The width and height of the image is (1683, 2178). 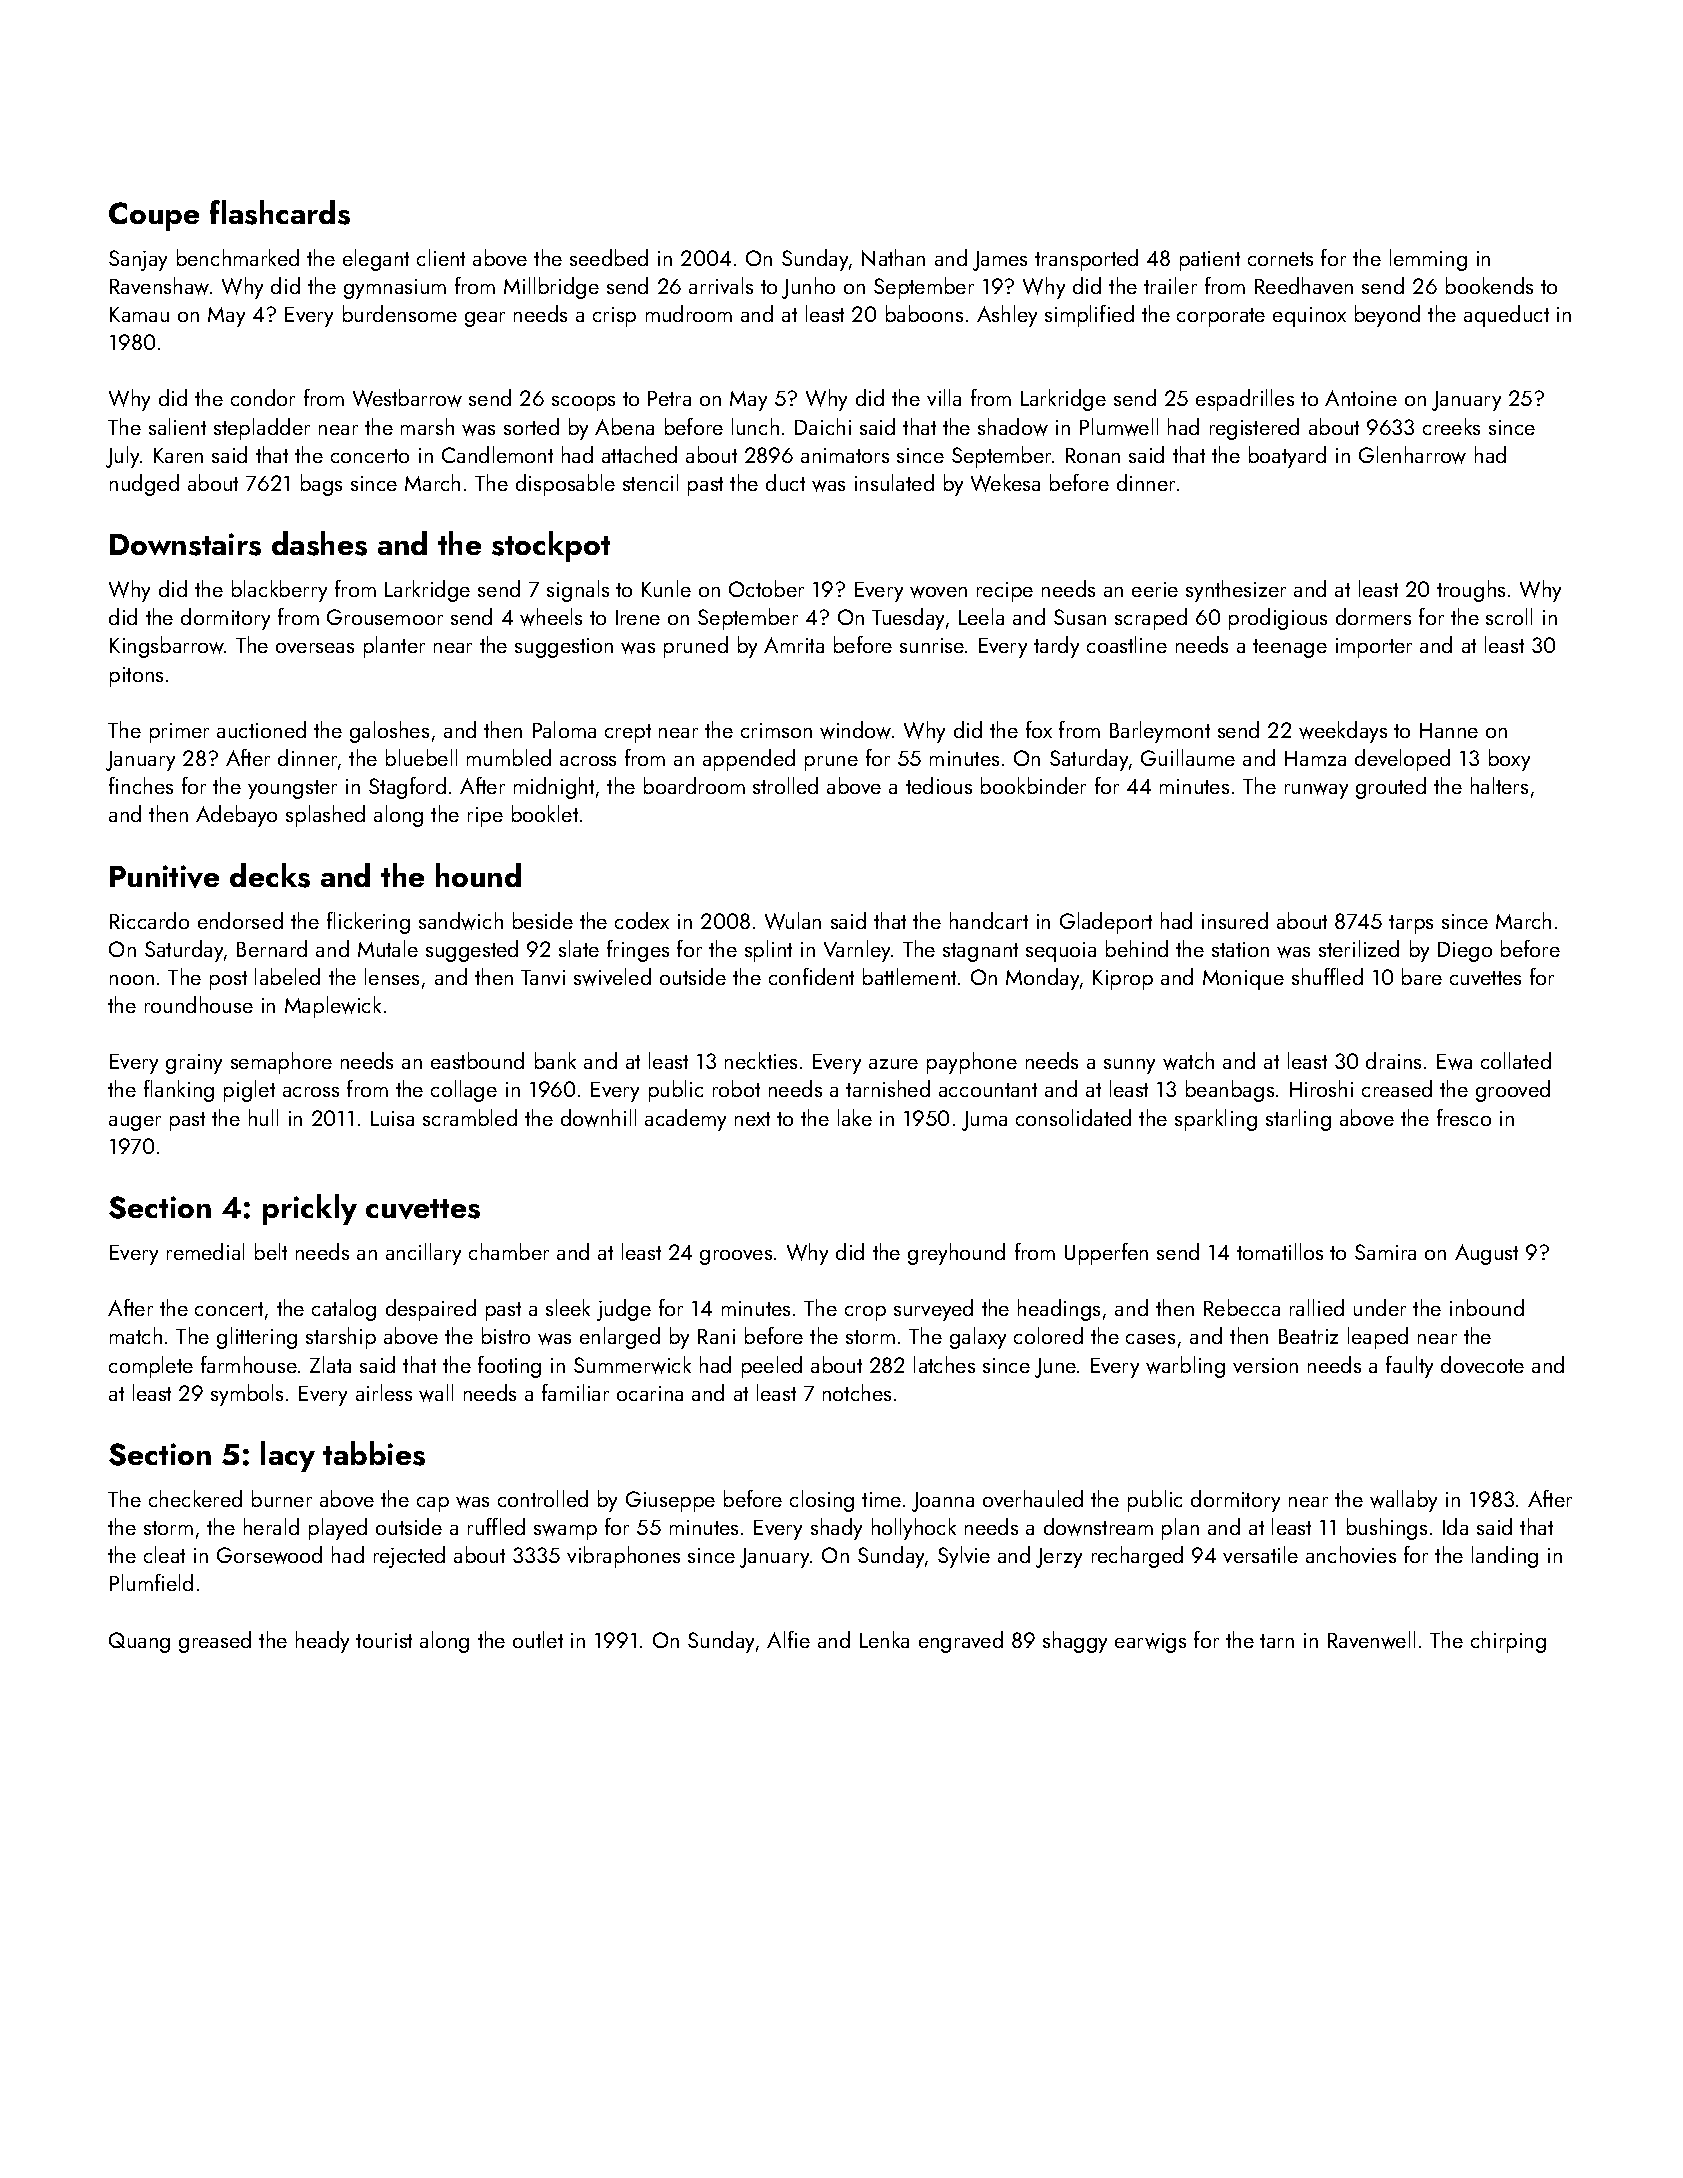 What do you see at coordinates (1210, 261) in the image?
I see `patient` at bounding box center [1210, 261].
